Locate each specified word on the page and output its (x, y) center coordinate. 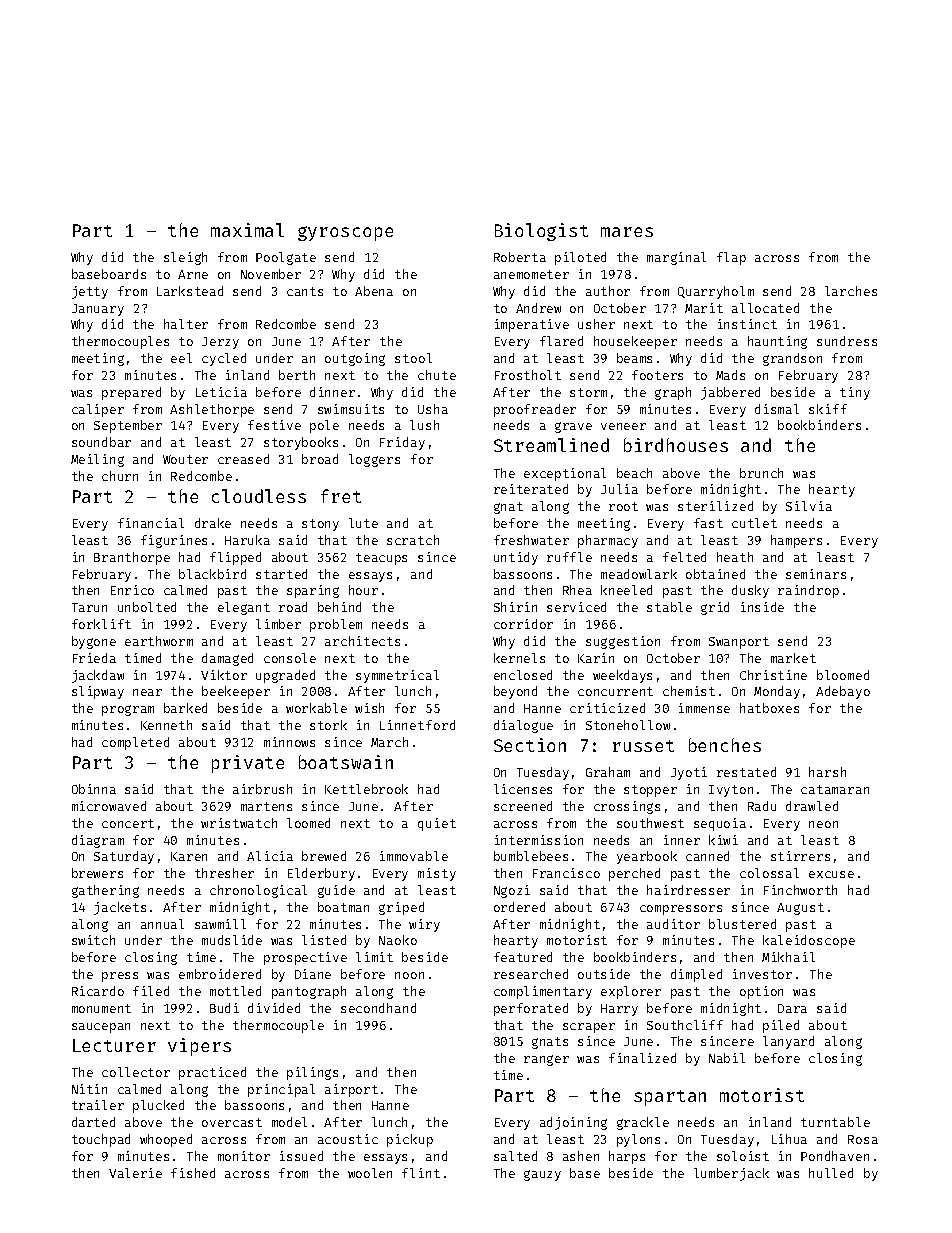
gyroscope (345, 233)
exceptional (565, 474)
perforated (531, 1009)
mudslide (232, 940)
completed (135, 743)
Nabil (727, 1058)
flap (731, 258)
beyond (515, 692)
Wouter (185, 459)
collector (136, 1072)
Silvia (809, 506)
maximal (247, 230)
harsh (827, 772)
